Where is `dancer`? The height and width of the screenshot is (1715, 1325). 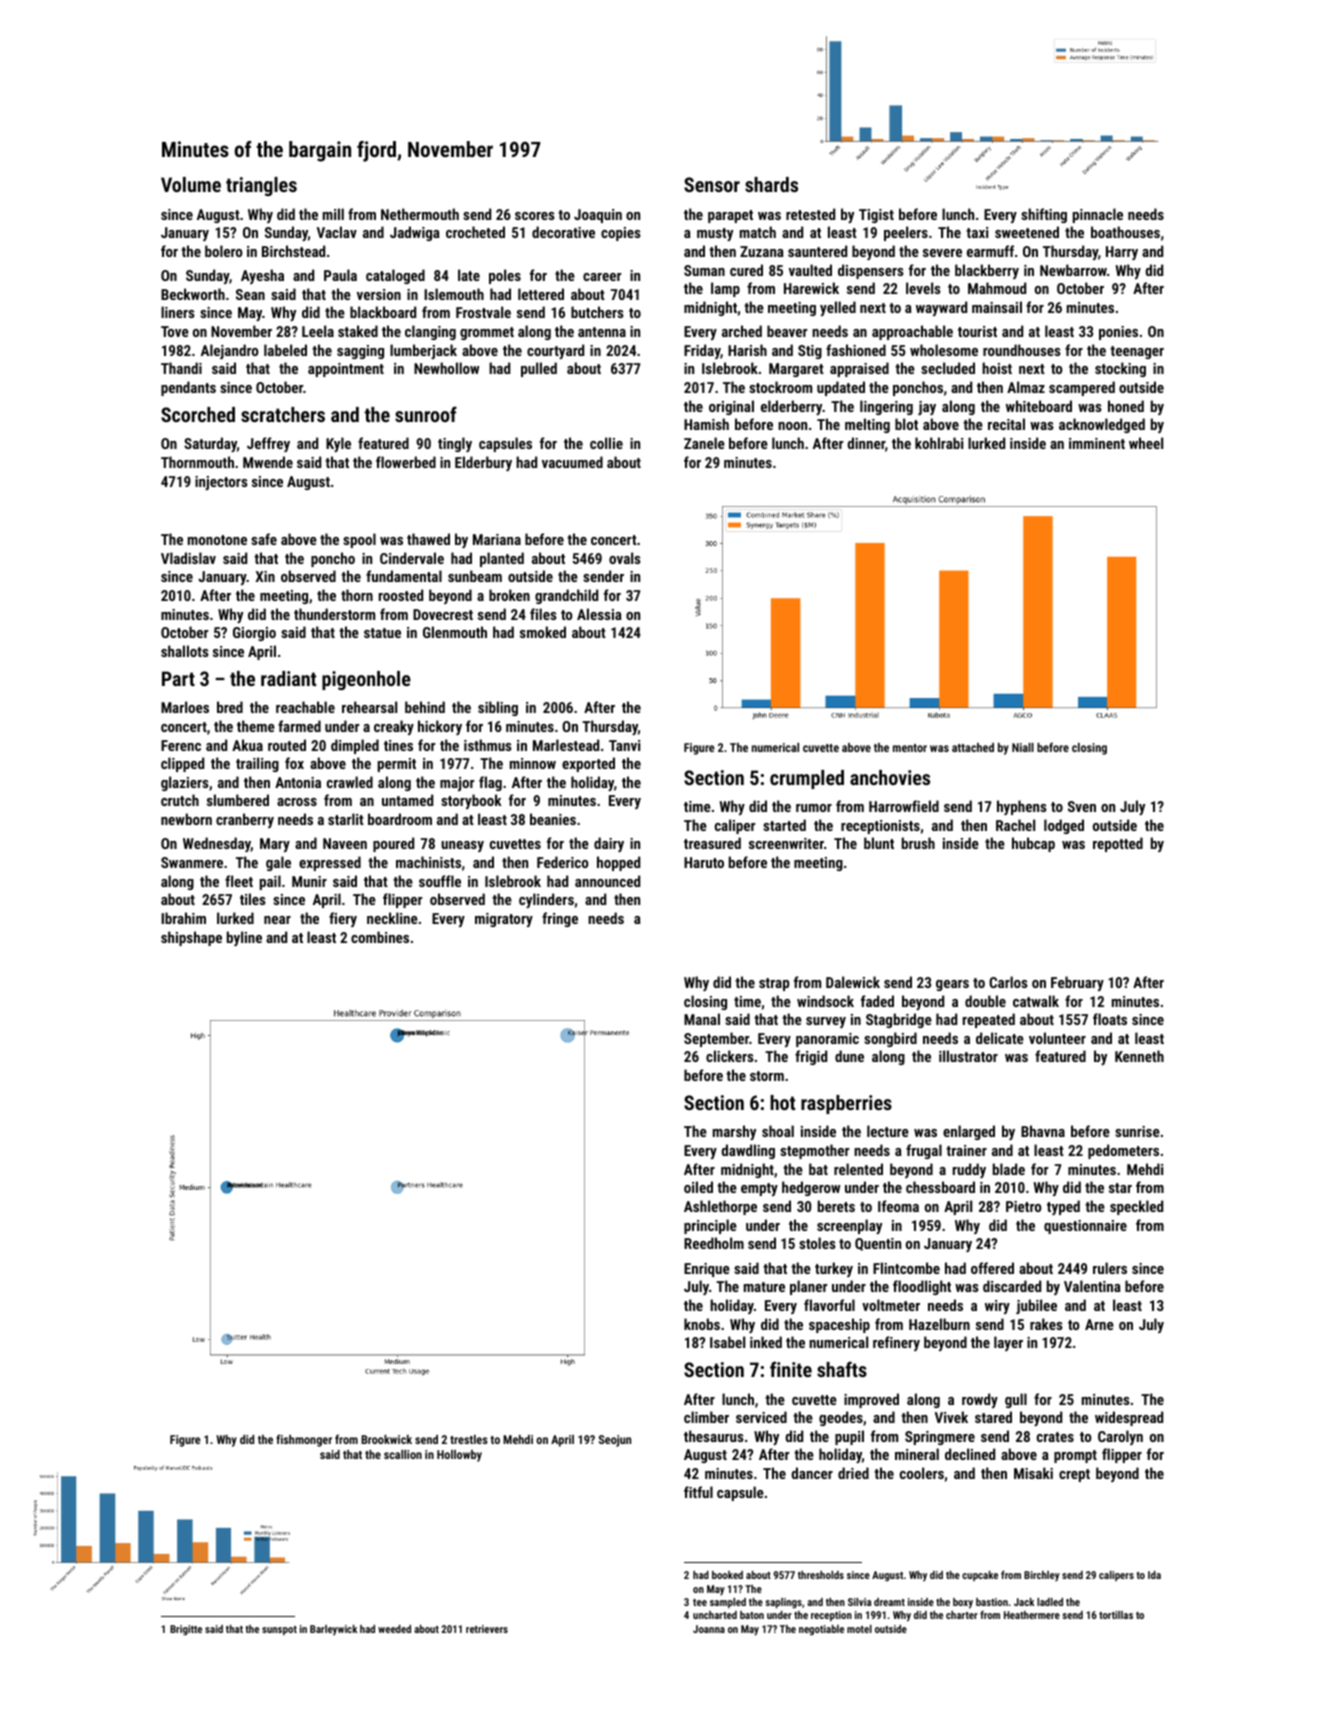 dancer is located at coordinates (812, 1473).
